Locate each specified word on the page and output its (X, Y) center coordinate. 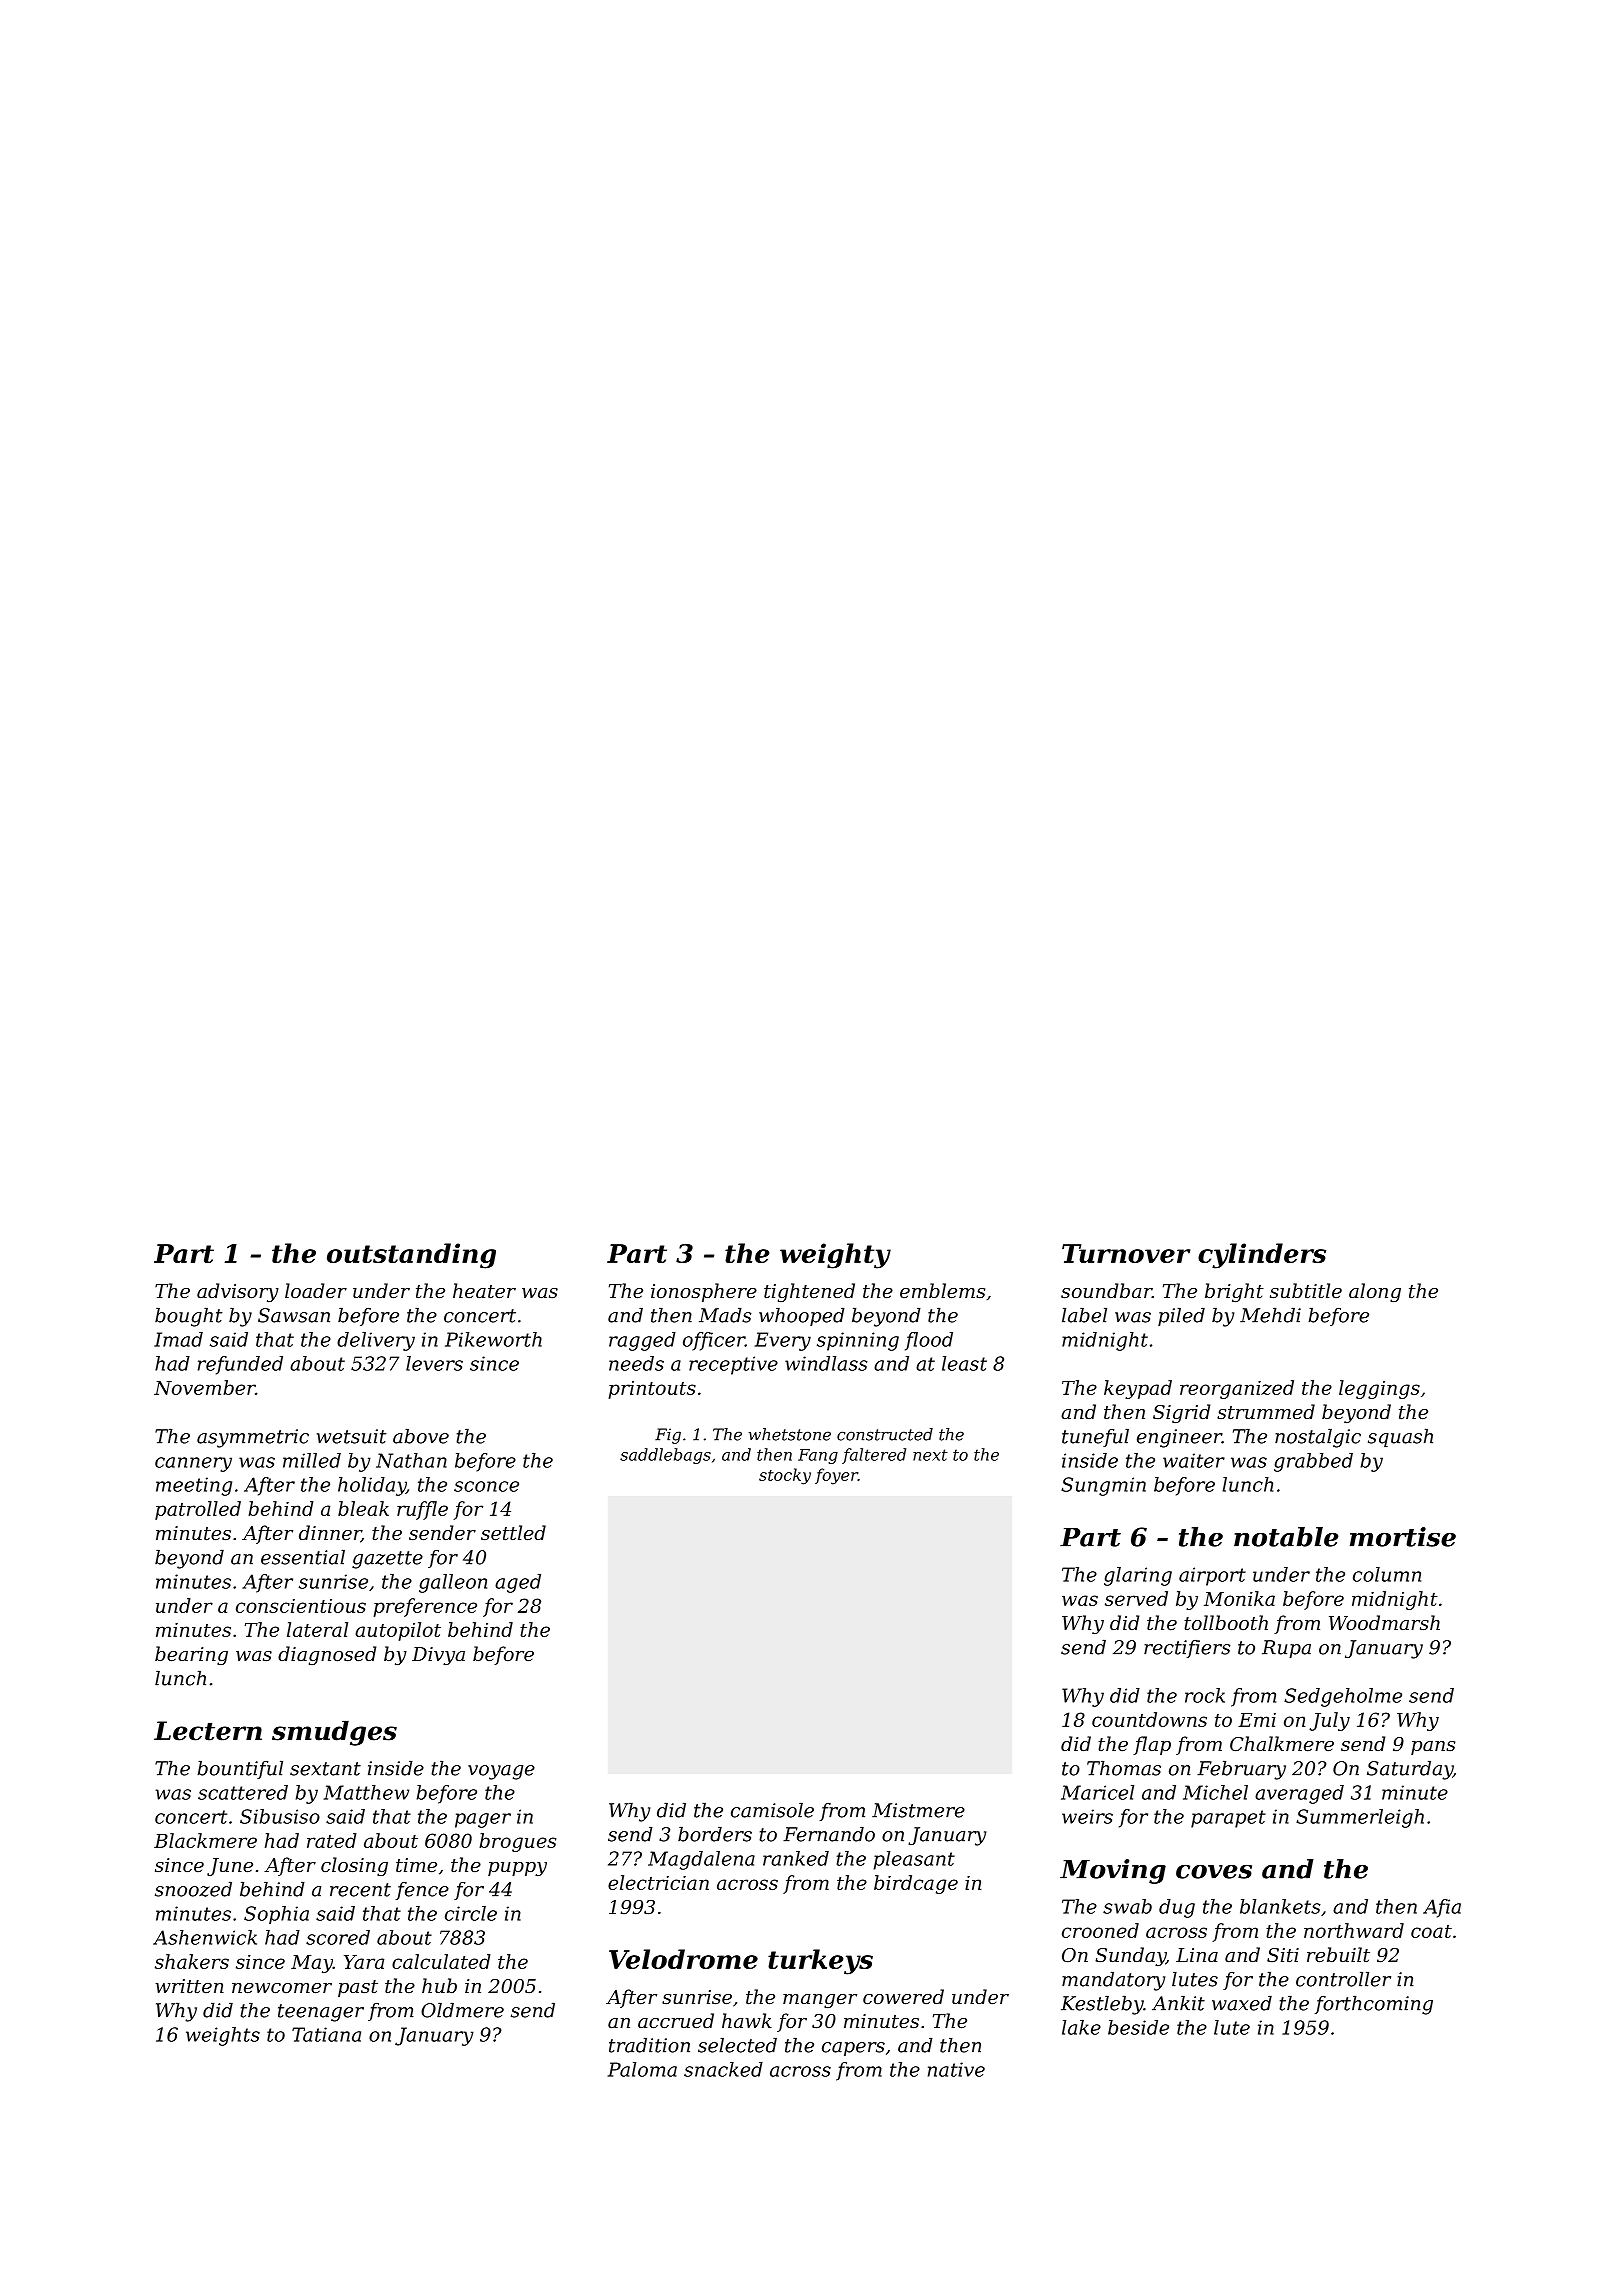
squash (1400, 1438)
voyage (501, 1772)
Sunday (1130, 1956)
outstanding (411, 1256)
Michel (1215, 1792)
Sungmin (1103, 1486)
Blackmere (205, 1840)
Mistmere (918, 1810)
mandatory (1113, 1981)
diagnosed (327, 1655)
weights (223, 2036)
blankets (1280, 1906)
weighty (835, 1256)
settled (513, 1532)
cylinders (1262, 1256)
